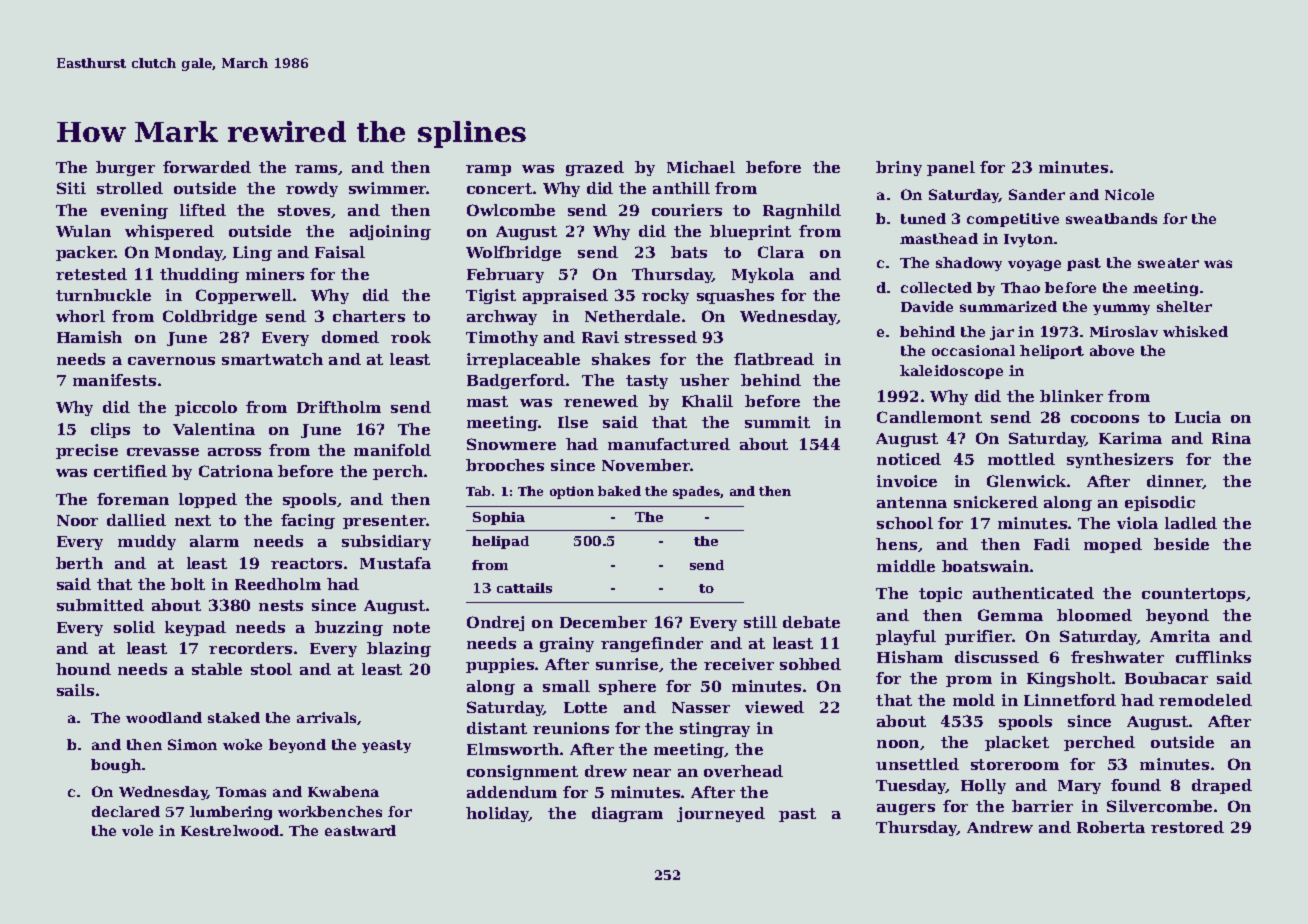 The width and height of the screenshot is (1308, 924). What do you see at coordinates (687, 210) in the screenshot?
I see `couriers` at bounding box center [687, 210].
